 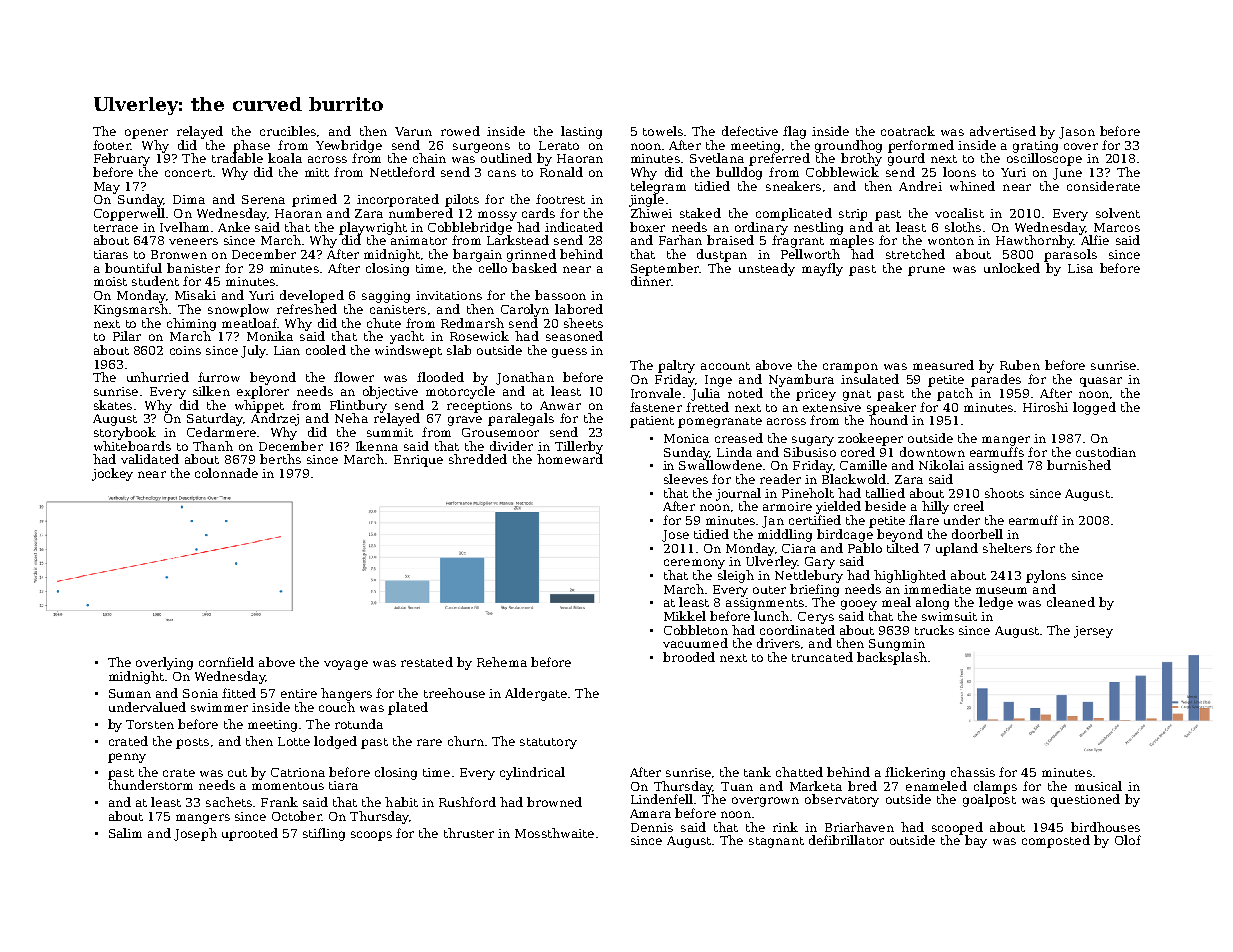 I want to click on grating, so click(x=1035, y=147).
